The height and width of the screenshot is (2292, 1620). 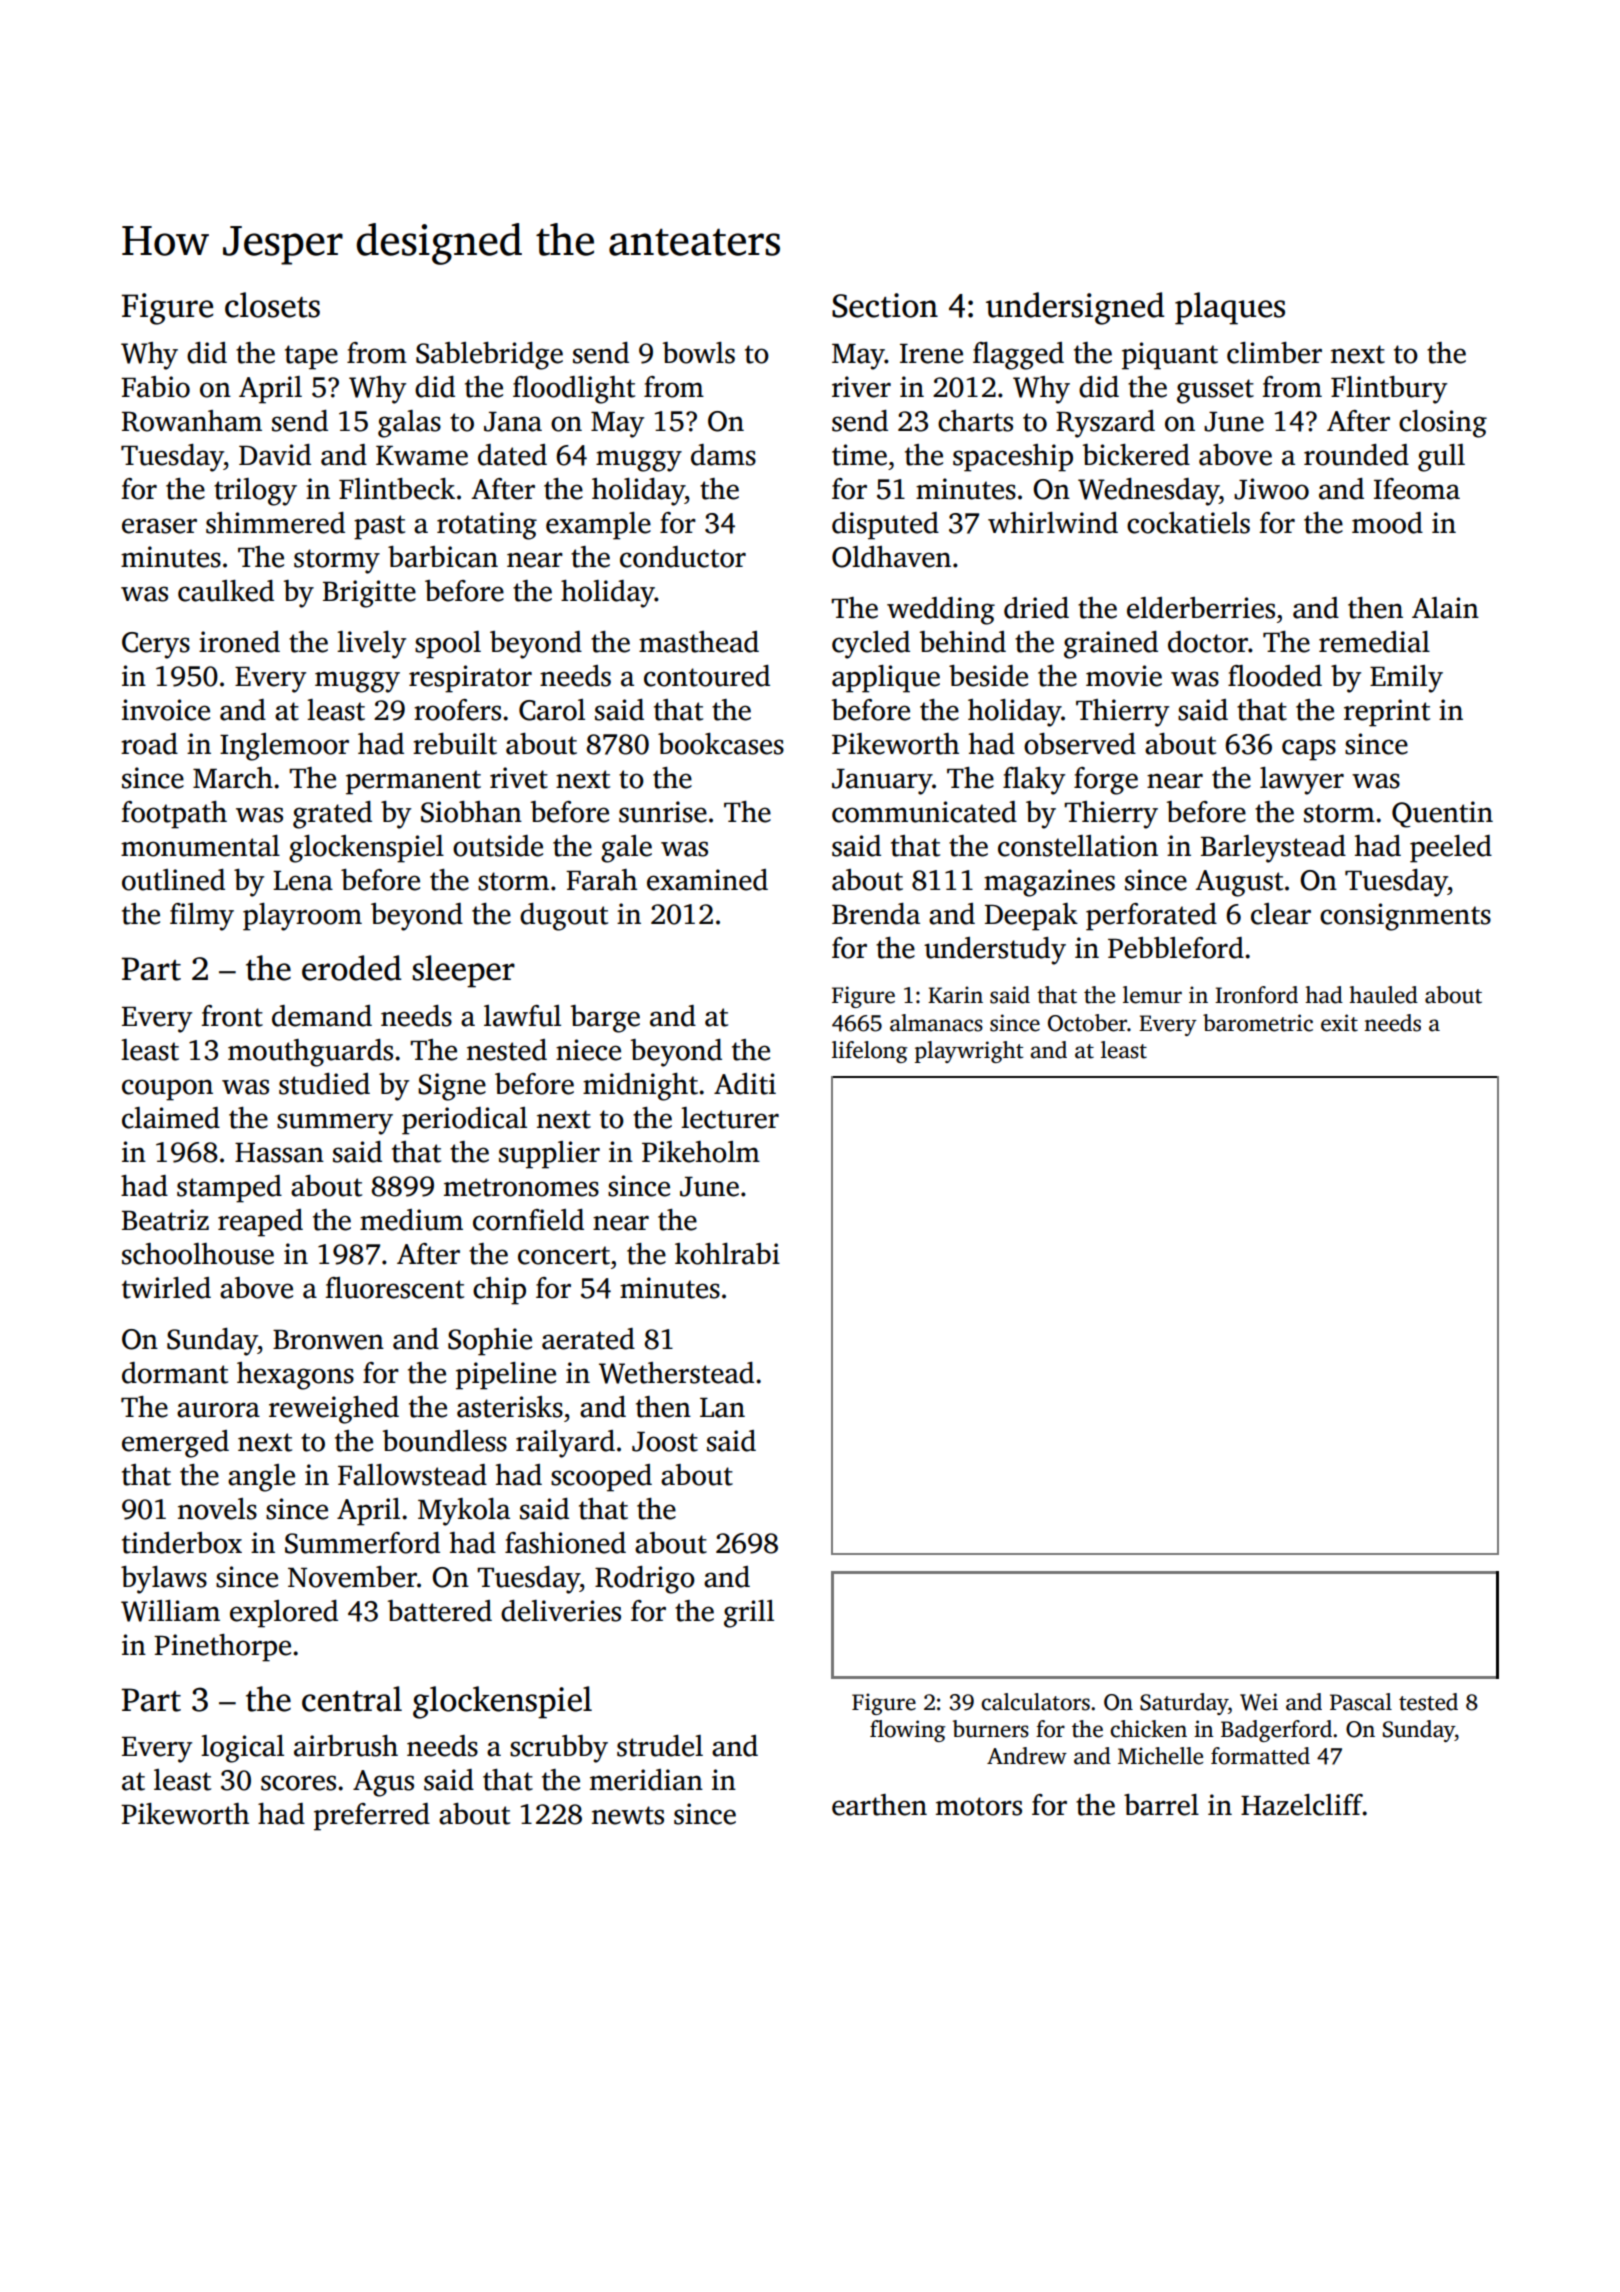 What do you see at coordinates (1258, 1023) in the screenshot?
I see `barometric` at bounding box center [1258, 1023].
